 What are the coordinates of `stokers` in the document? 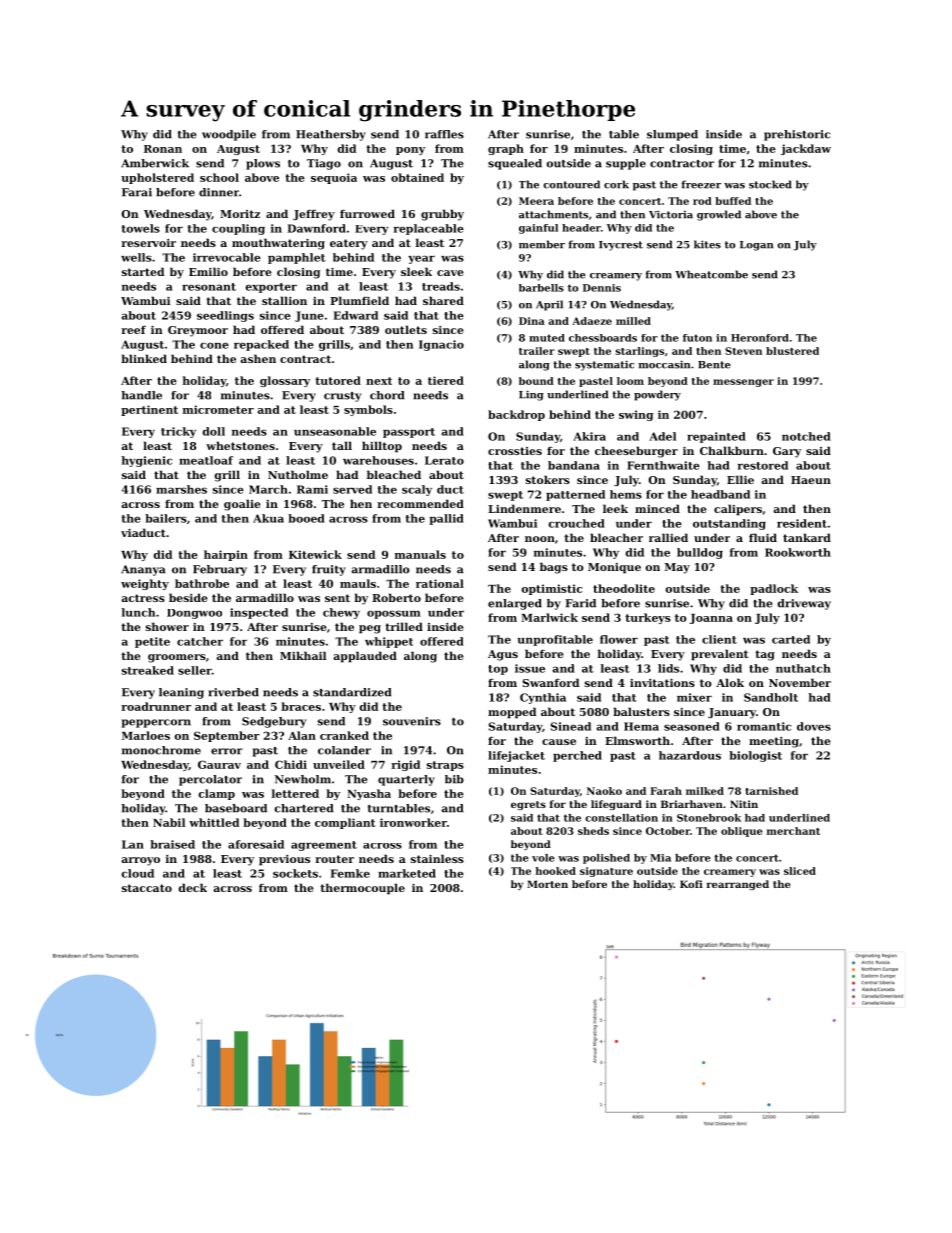 It's located at (548, 479).
